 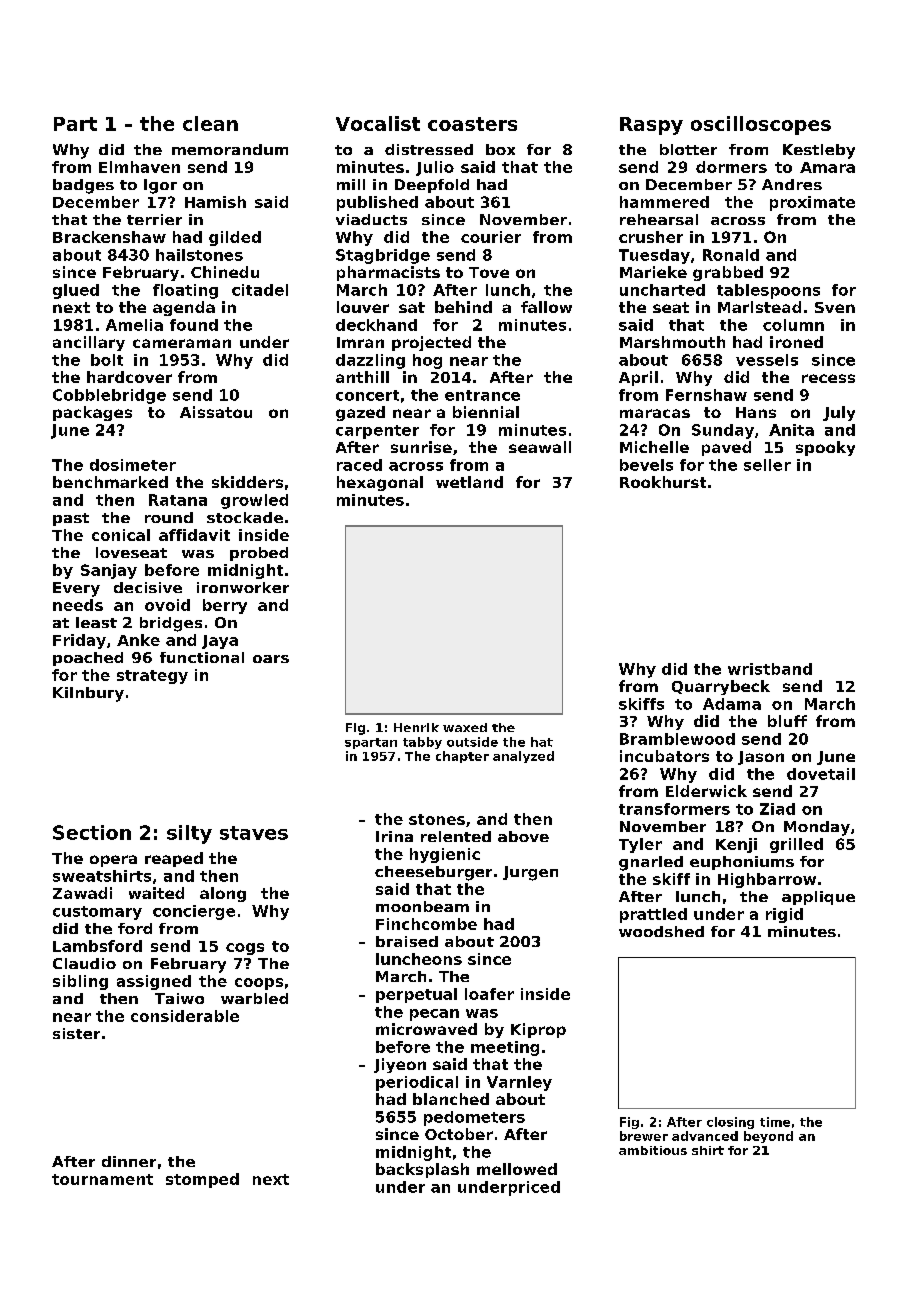 I want to click on Aissatou, so click(x=216, y=412).
